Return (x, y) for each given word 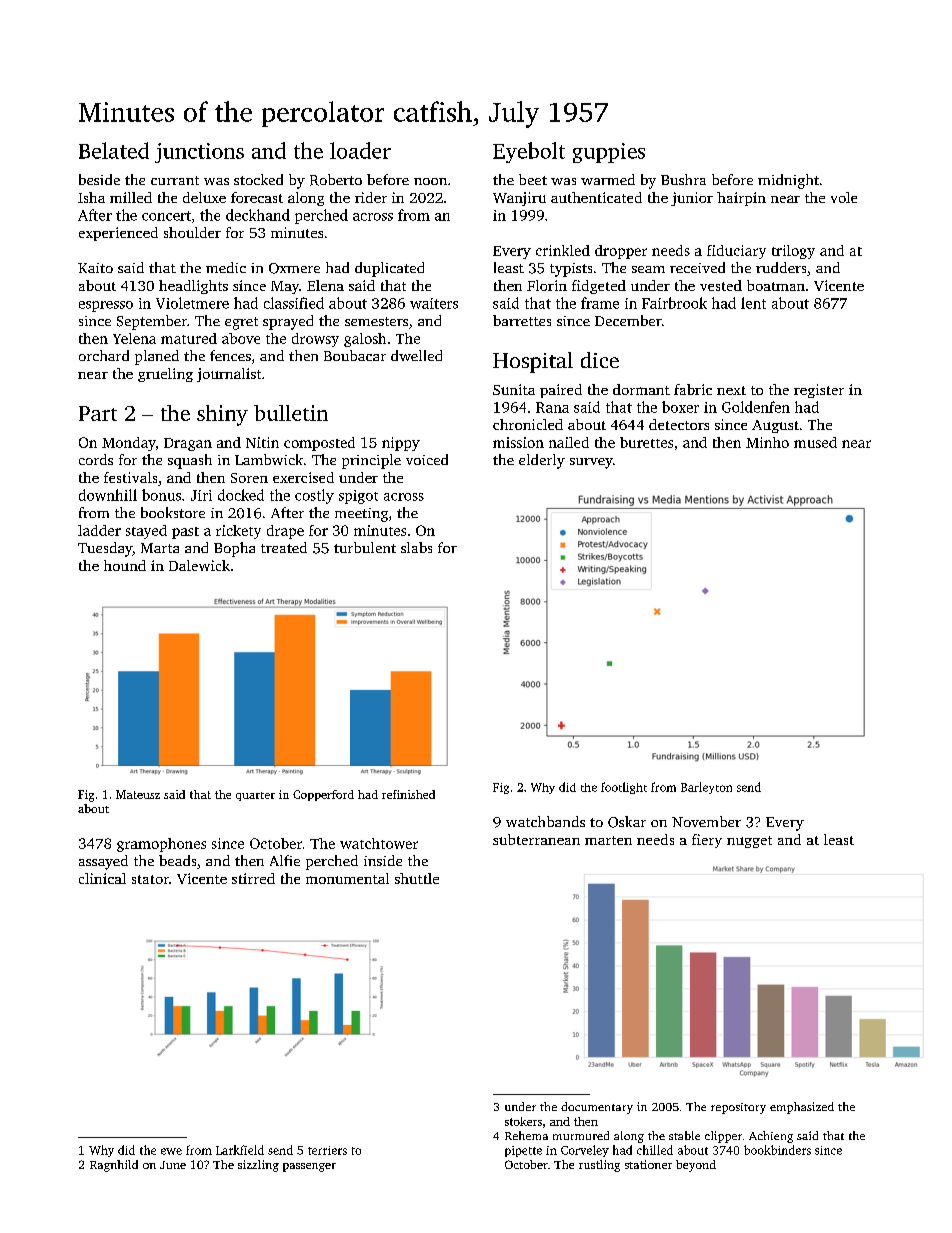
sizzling (258, 1166)
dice (600, 360)
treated (284, 547)
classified (294, 303)
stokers (523, 1121)
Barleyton (706, 788)
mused (815, 442)
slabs (416, 547)
